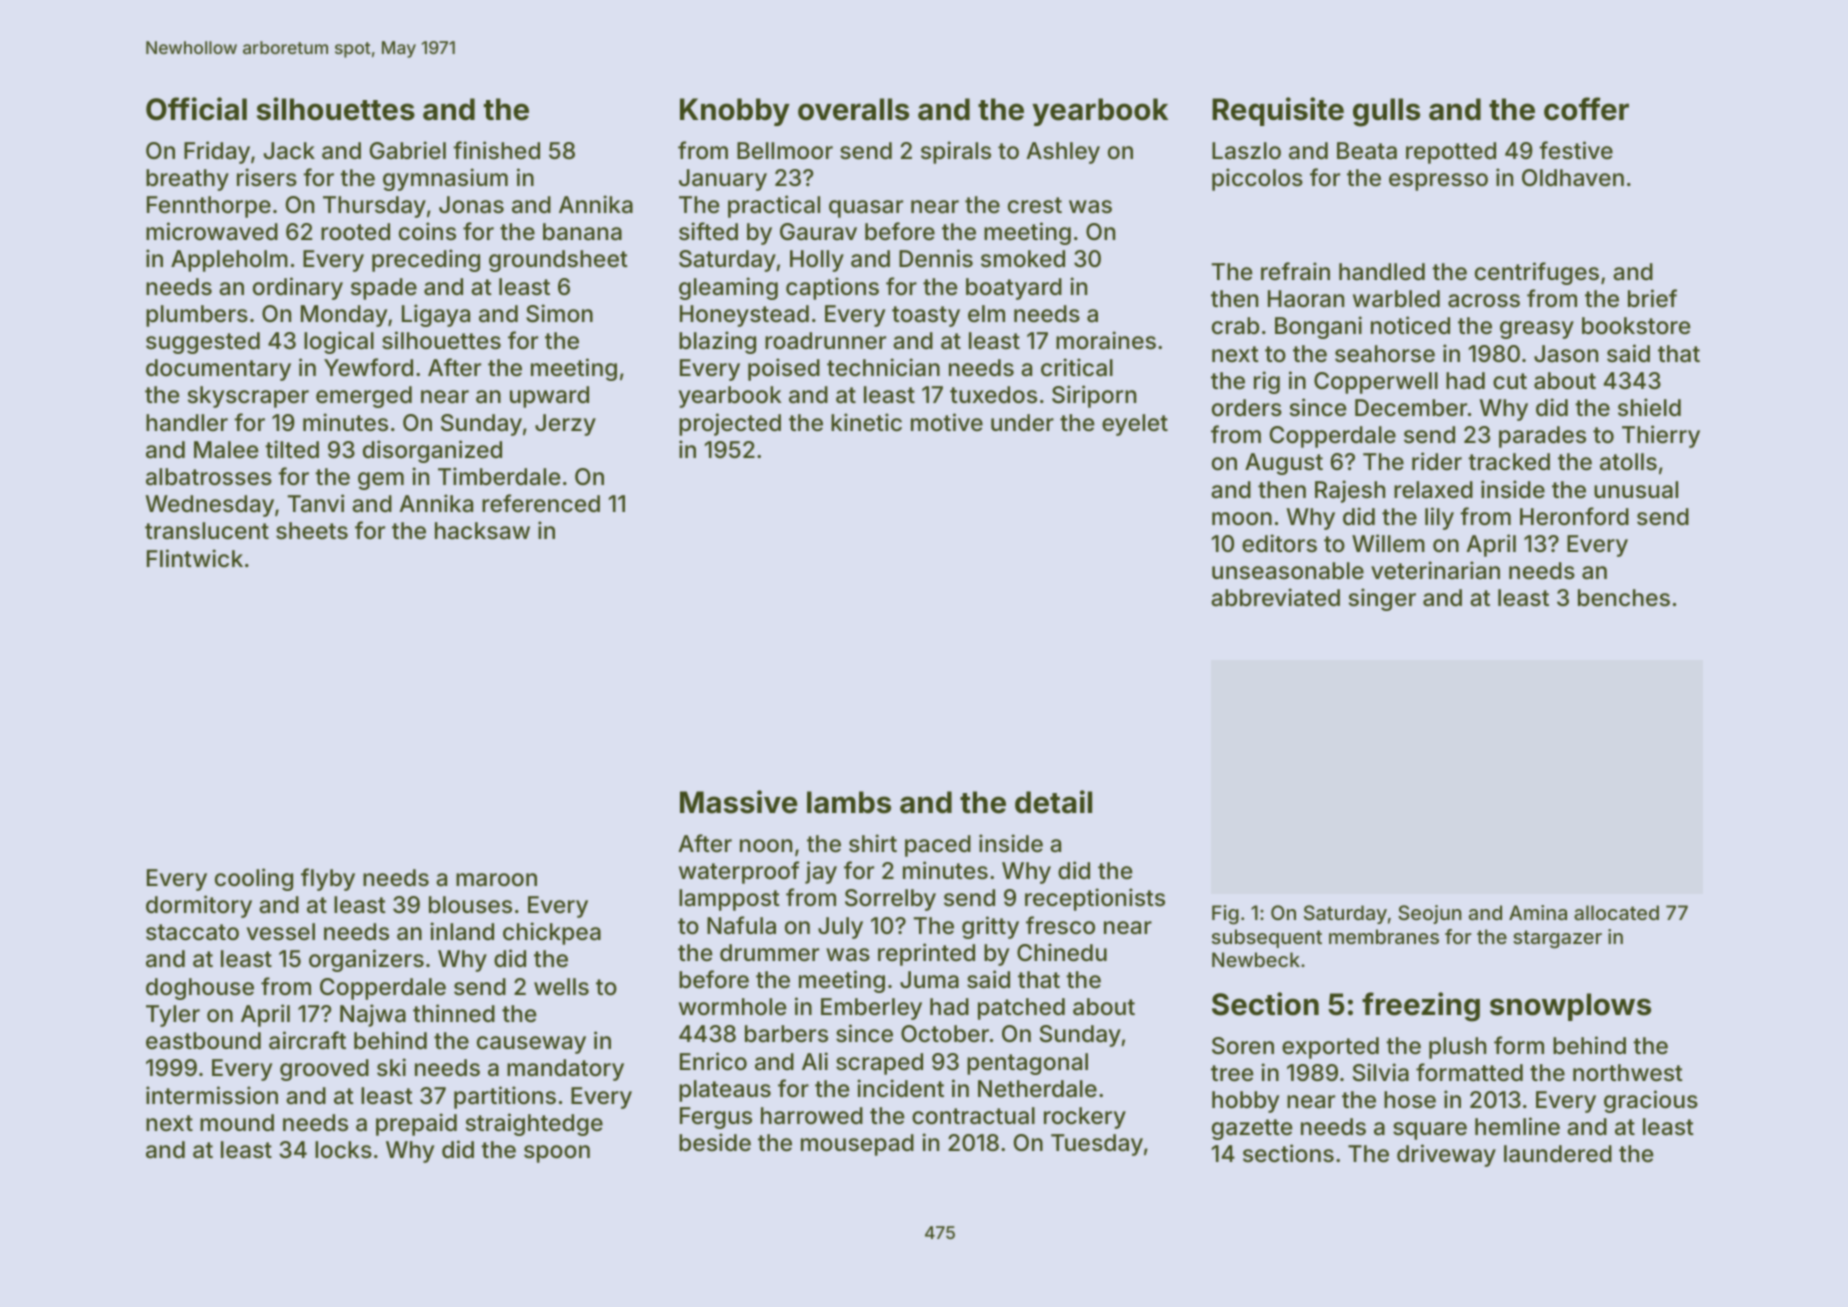  What do you see at coordinates (1446, 1155) in the document?
I see `driveway` at bounding box center [1446, 1155].
